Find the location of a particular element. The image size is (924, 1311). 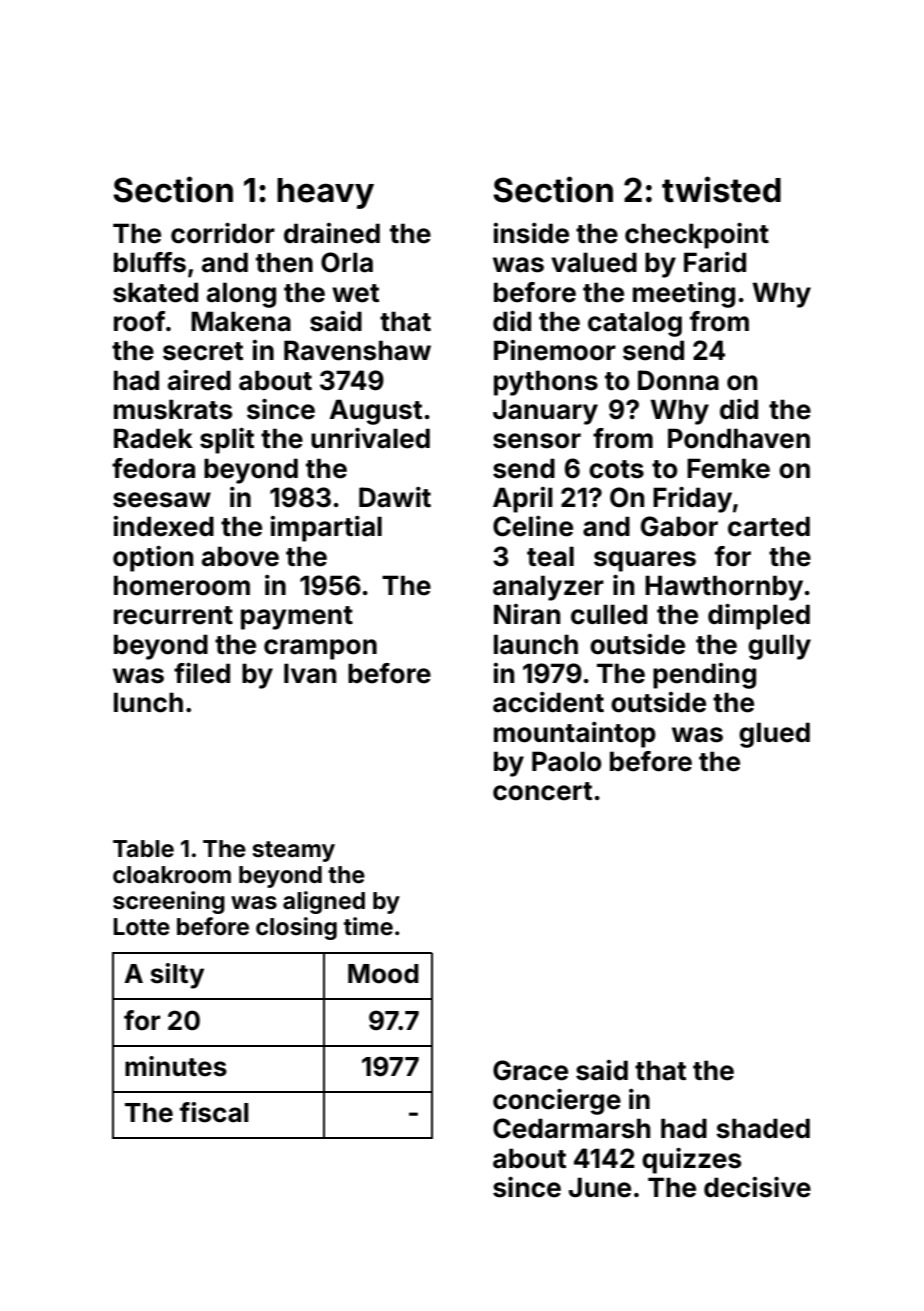

Pinemoor is located at coordinates (555, 350).
